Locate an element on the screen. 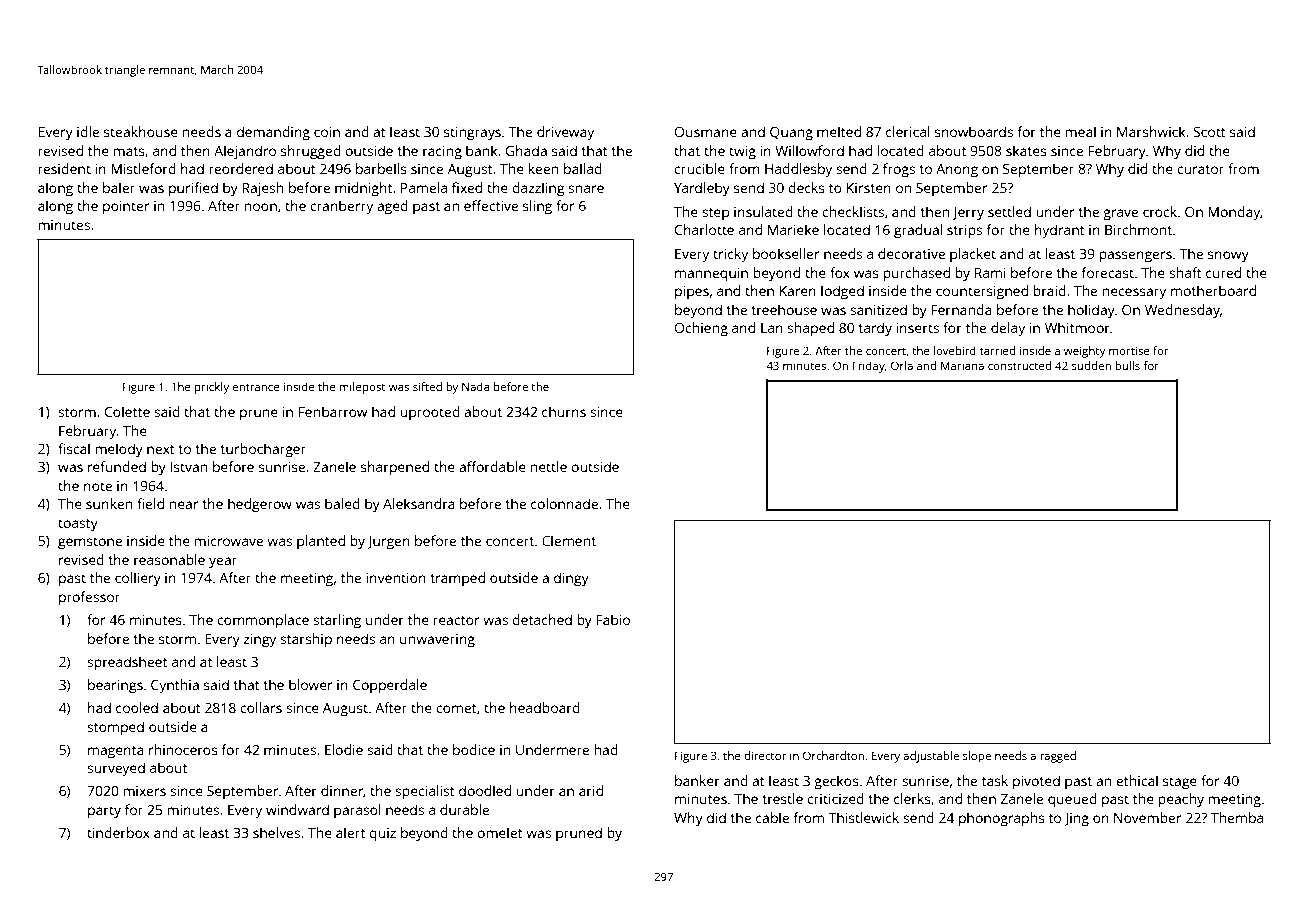 The height and width of the screenshot is (924, 1308). dingy is located at coordinates (571, 579).
